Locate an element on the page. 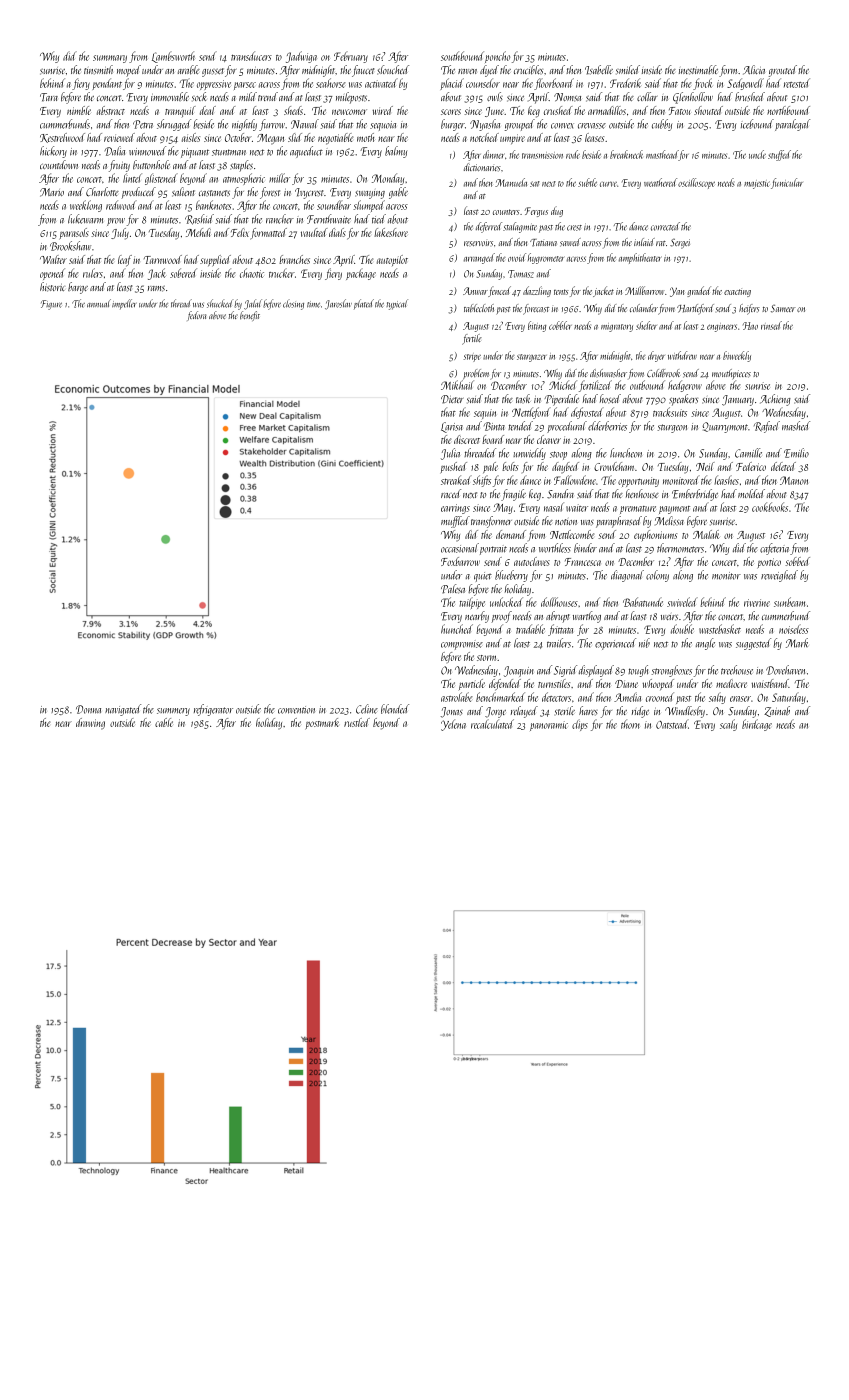  cubby is located at coordinates (662, 125).
